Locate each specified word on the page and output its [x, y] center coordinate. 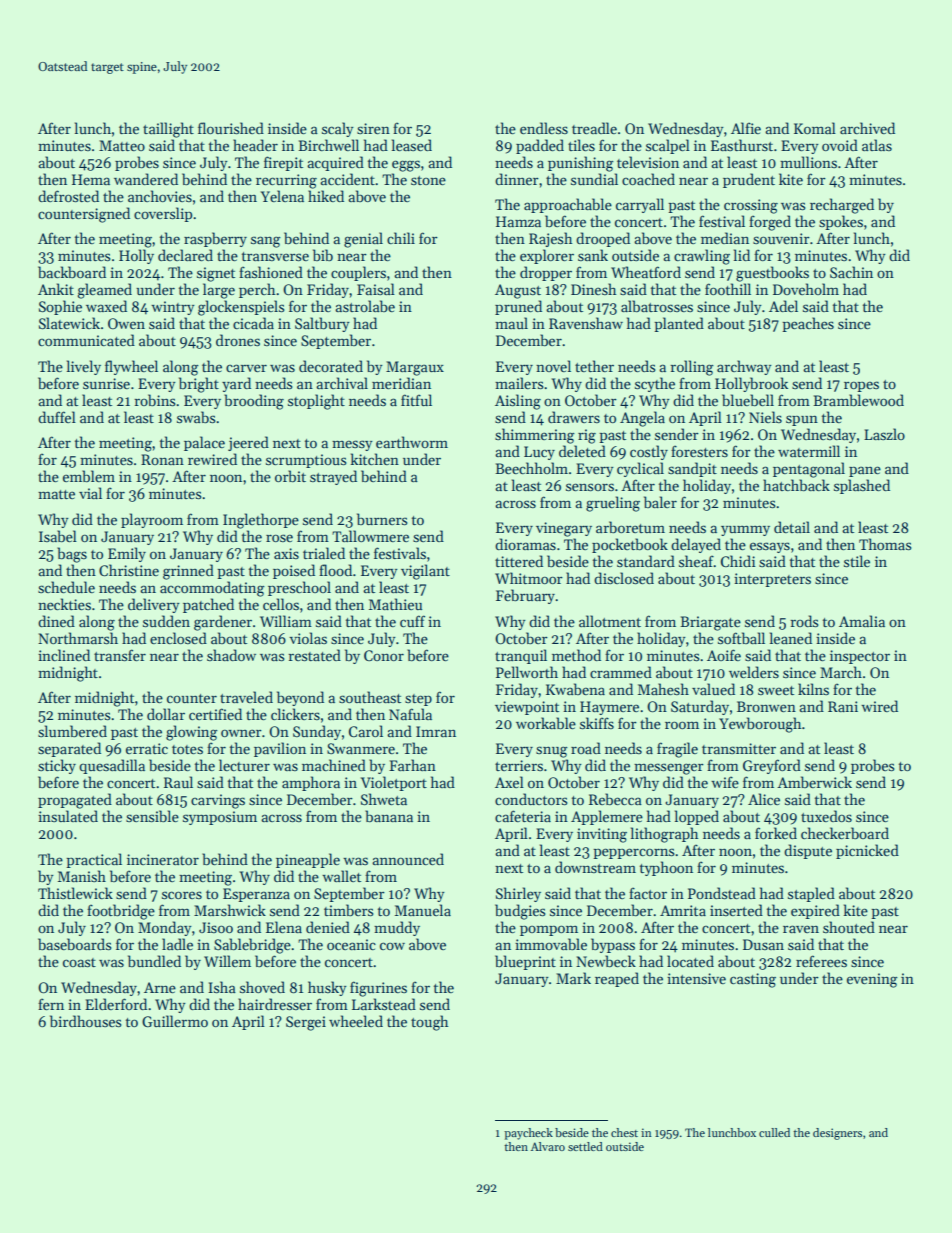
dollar [166, 714]
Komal [815, 128]
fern [51, 1004]
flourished [231, 128]
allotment [610, 621]
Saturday [700, 707]
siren [373, 128]
